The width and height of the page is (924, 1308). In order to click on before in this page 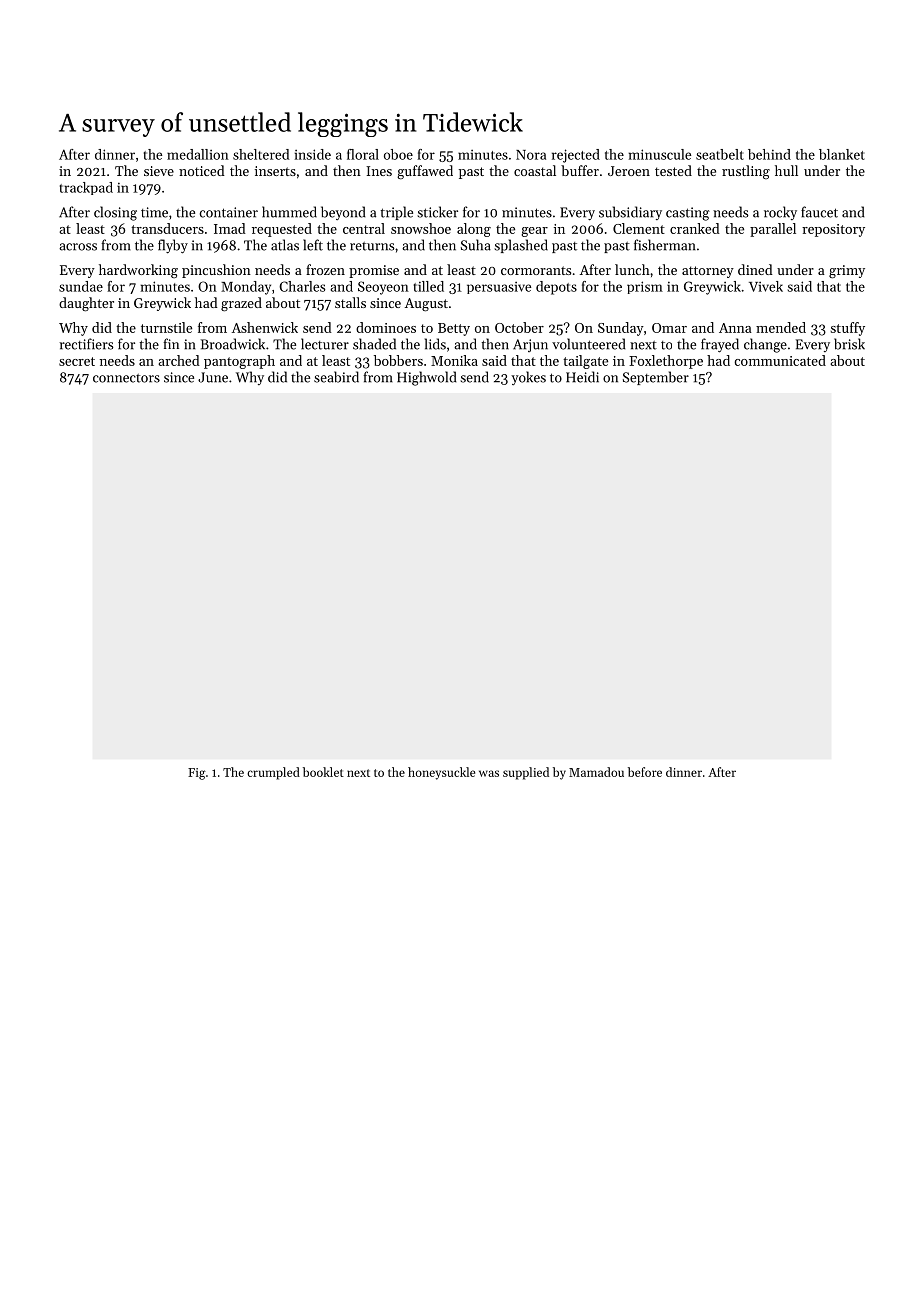, I will do `click(645, 772)`.
